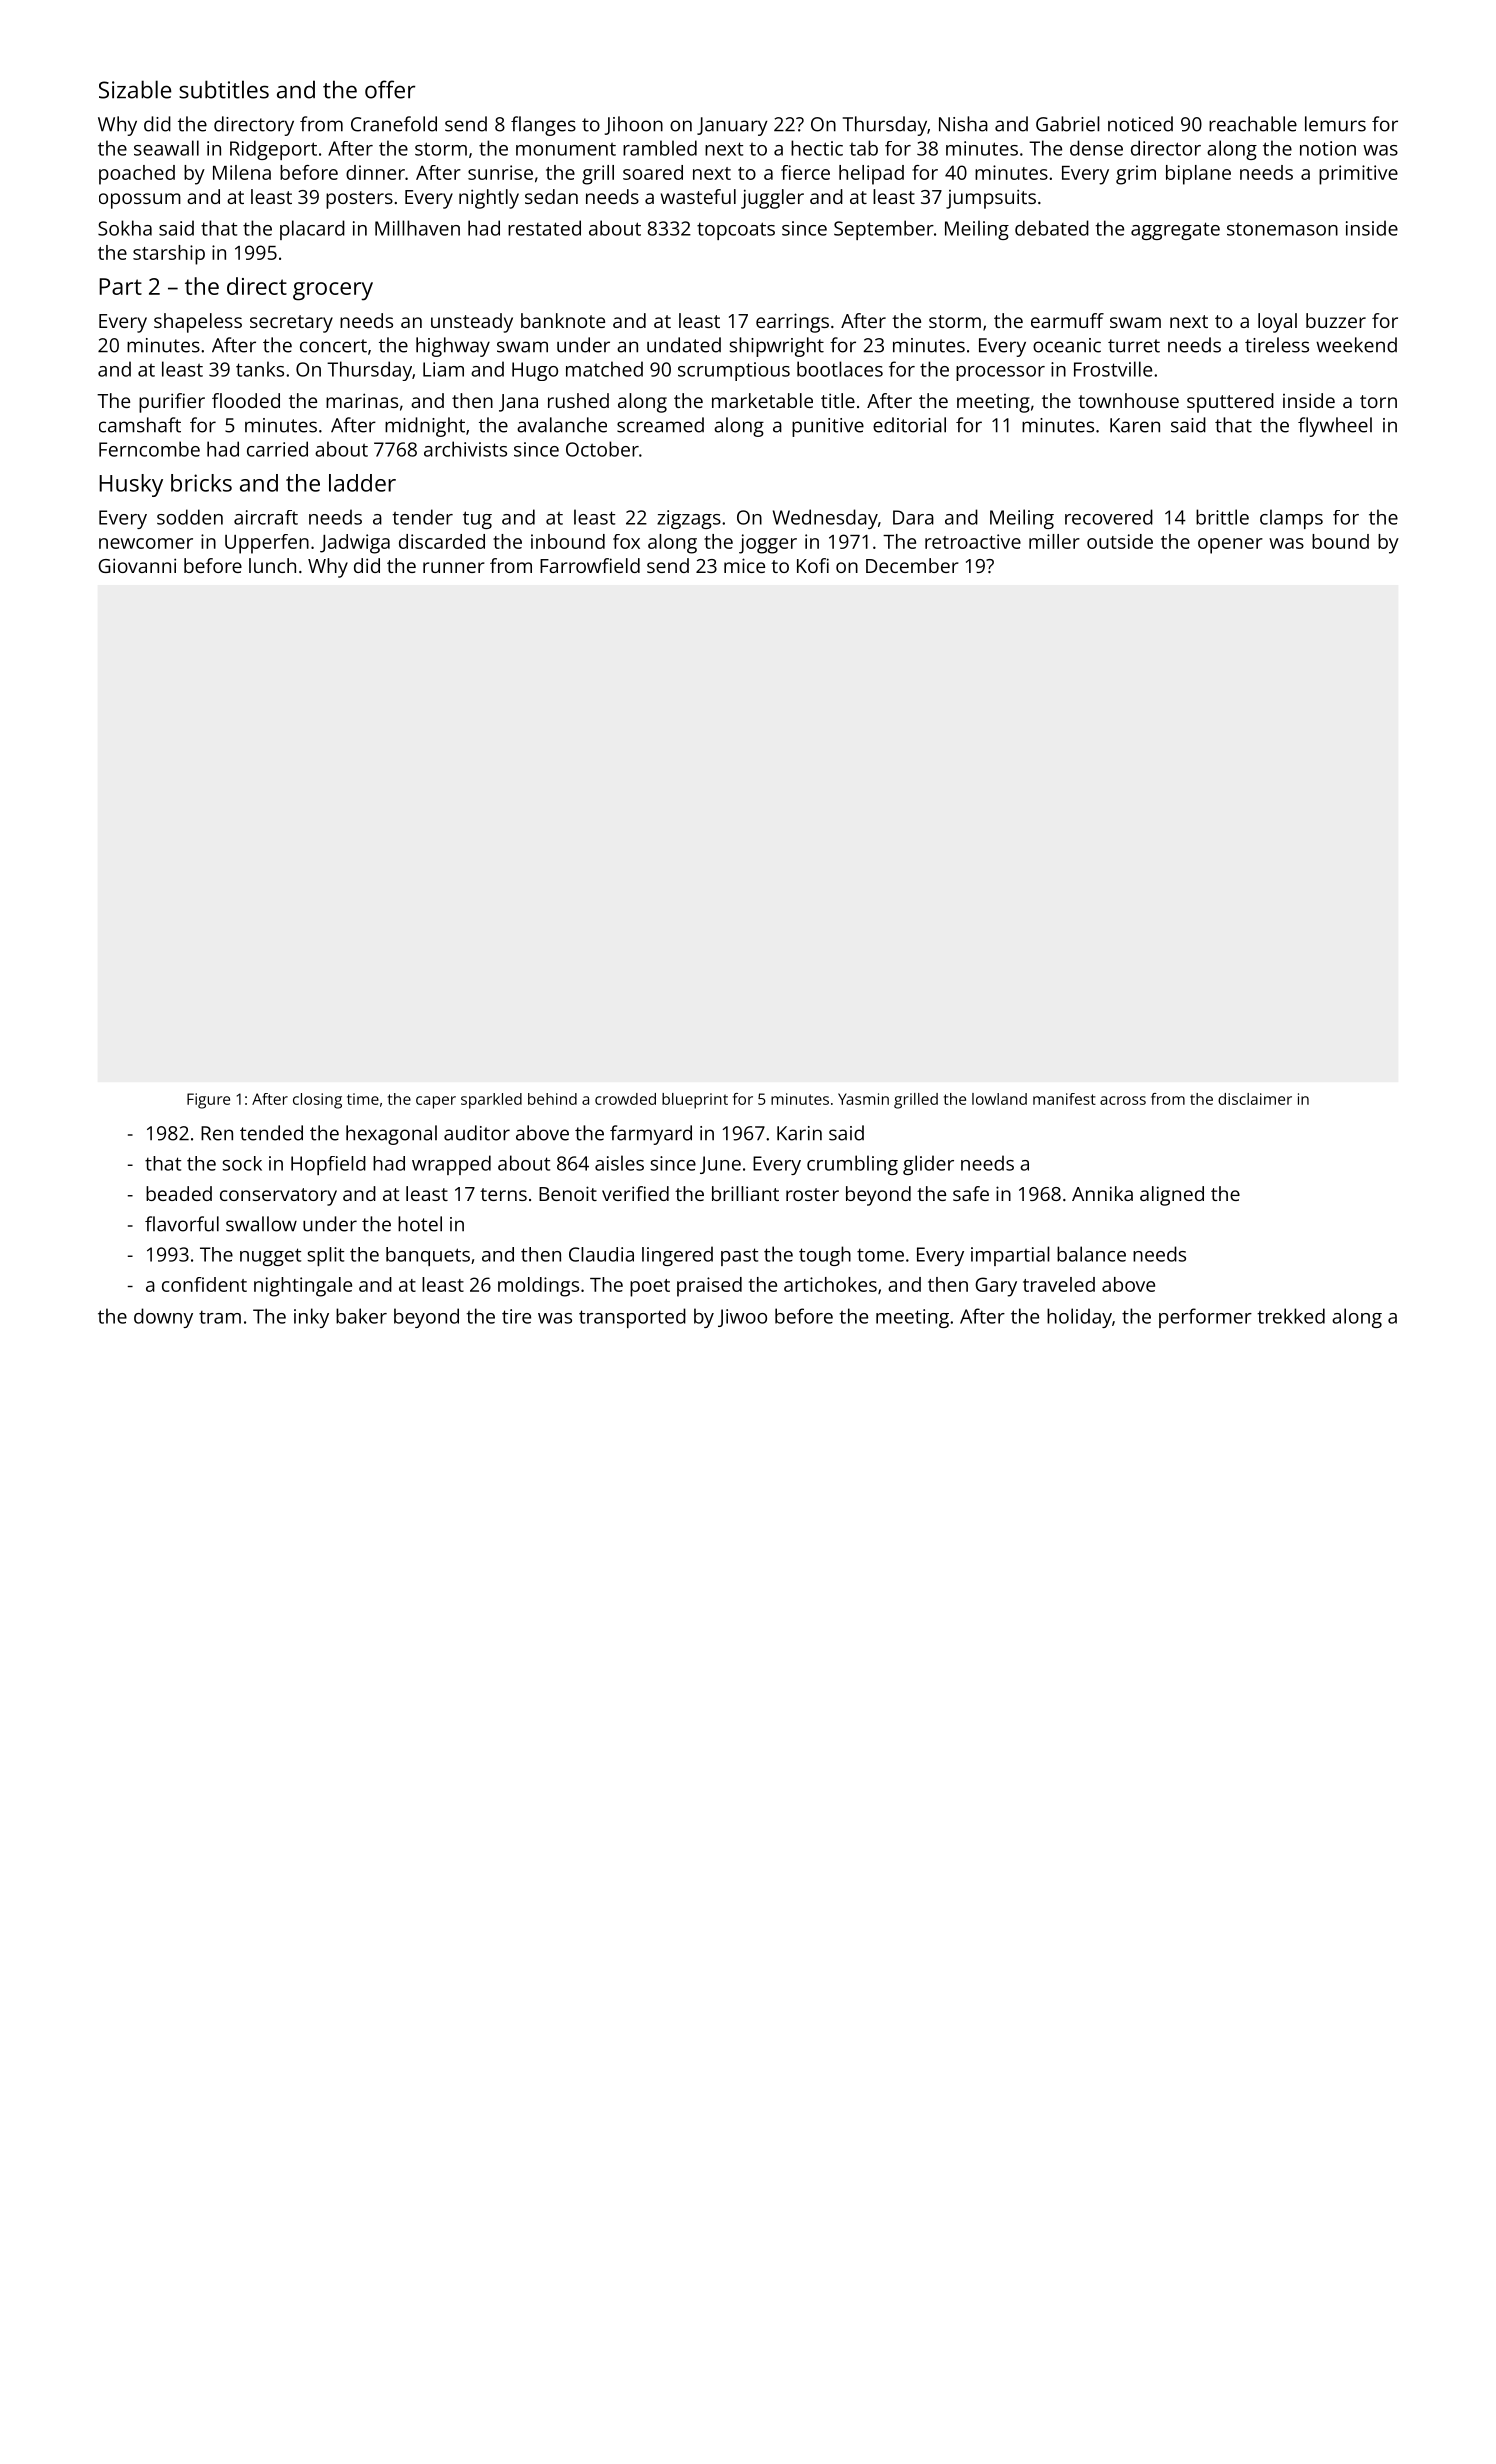  What do you see at coordinates (544, 228) in the image?
I see `restated` at bounding box center [544, 228].
